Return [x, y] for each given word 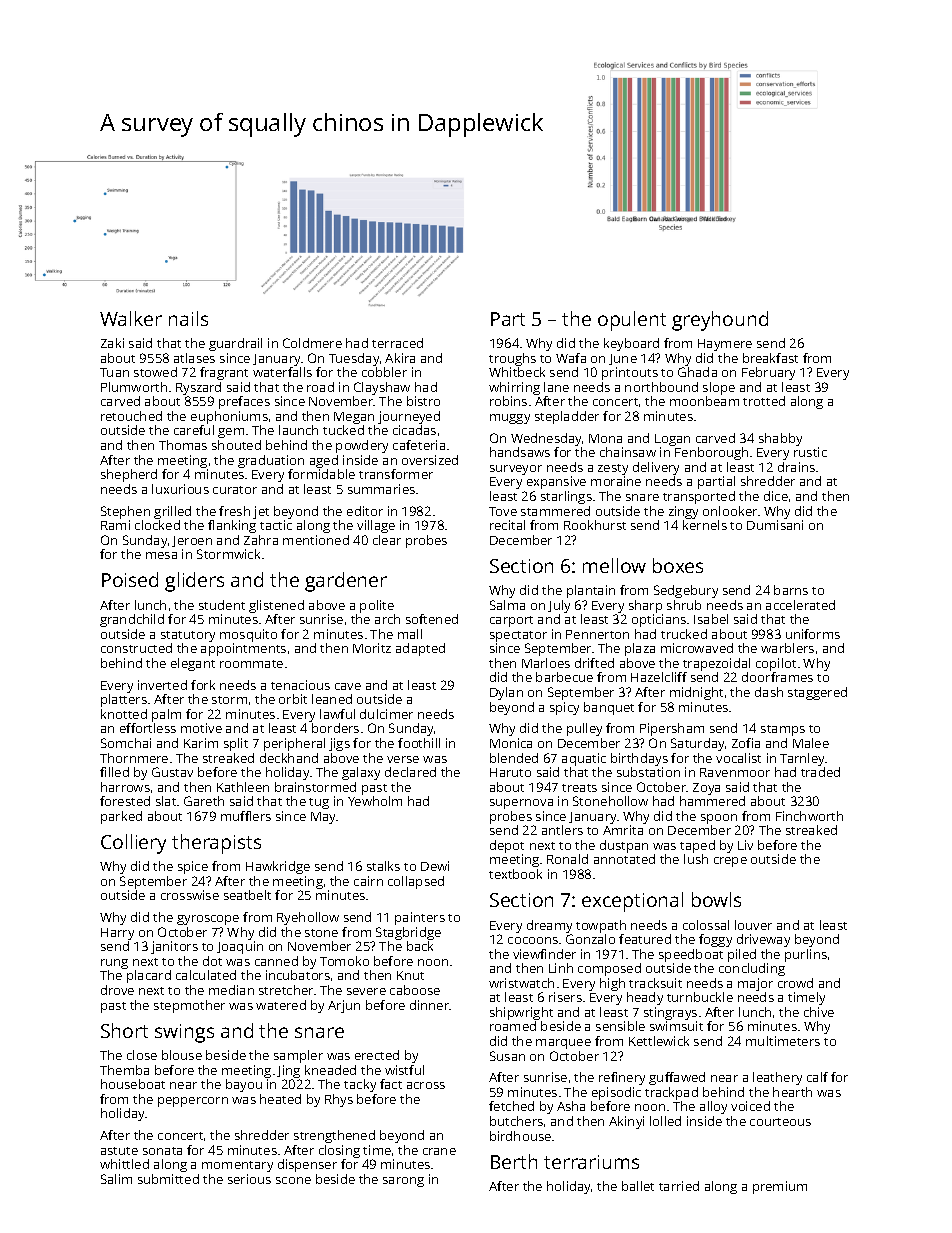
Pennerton [597, 634]
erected [377, 1055]
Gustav [172, 772]
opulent [632, 321]
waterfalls [282, 372]
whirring [514, 388]
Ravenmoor [735, 772]
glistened [276, 606]
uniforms [813, 634]
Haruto [510, 772]
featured [645, 939]
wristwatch [521, 983]
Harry [117, 934]
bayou [244, 1085]
